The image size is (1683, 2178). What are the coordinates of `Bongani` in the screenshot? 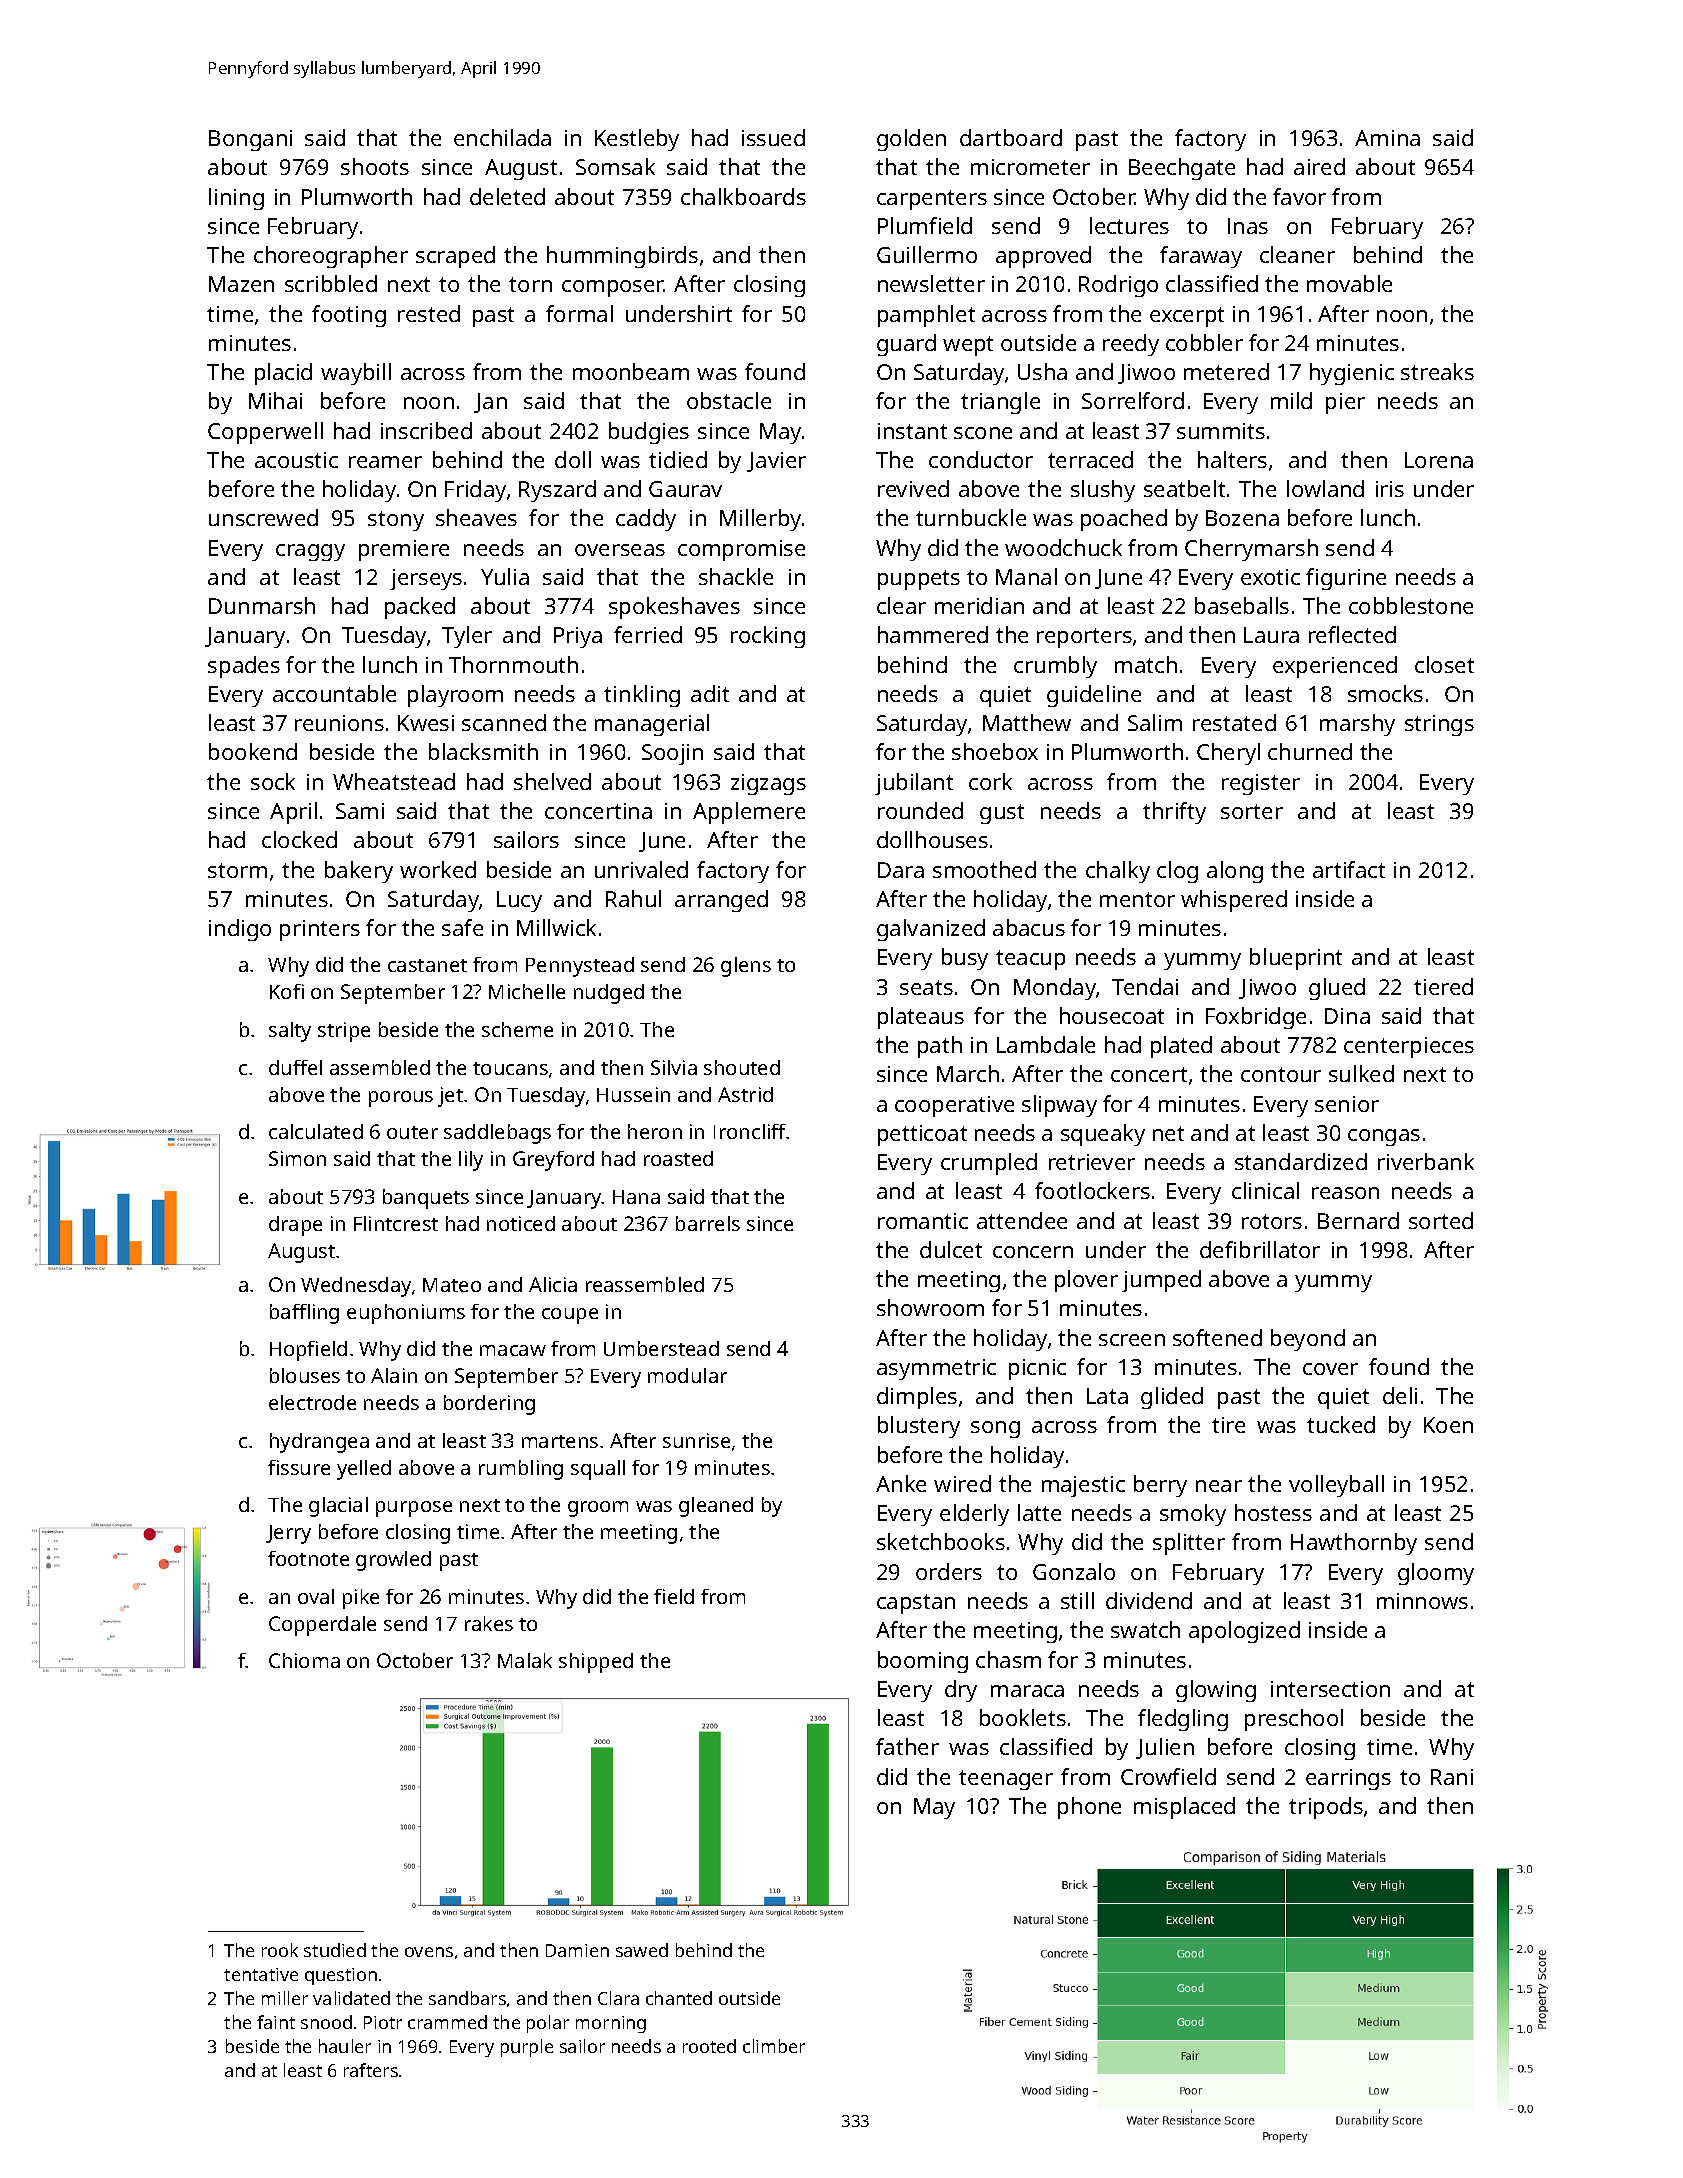 It's located at (250, 140).
